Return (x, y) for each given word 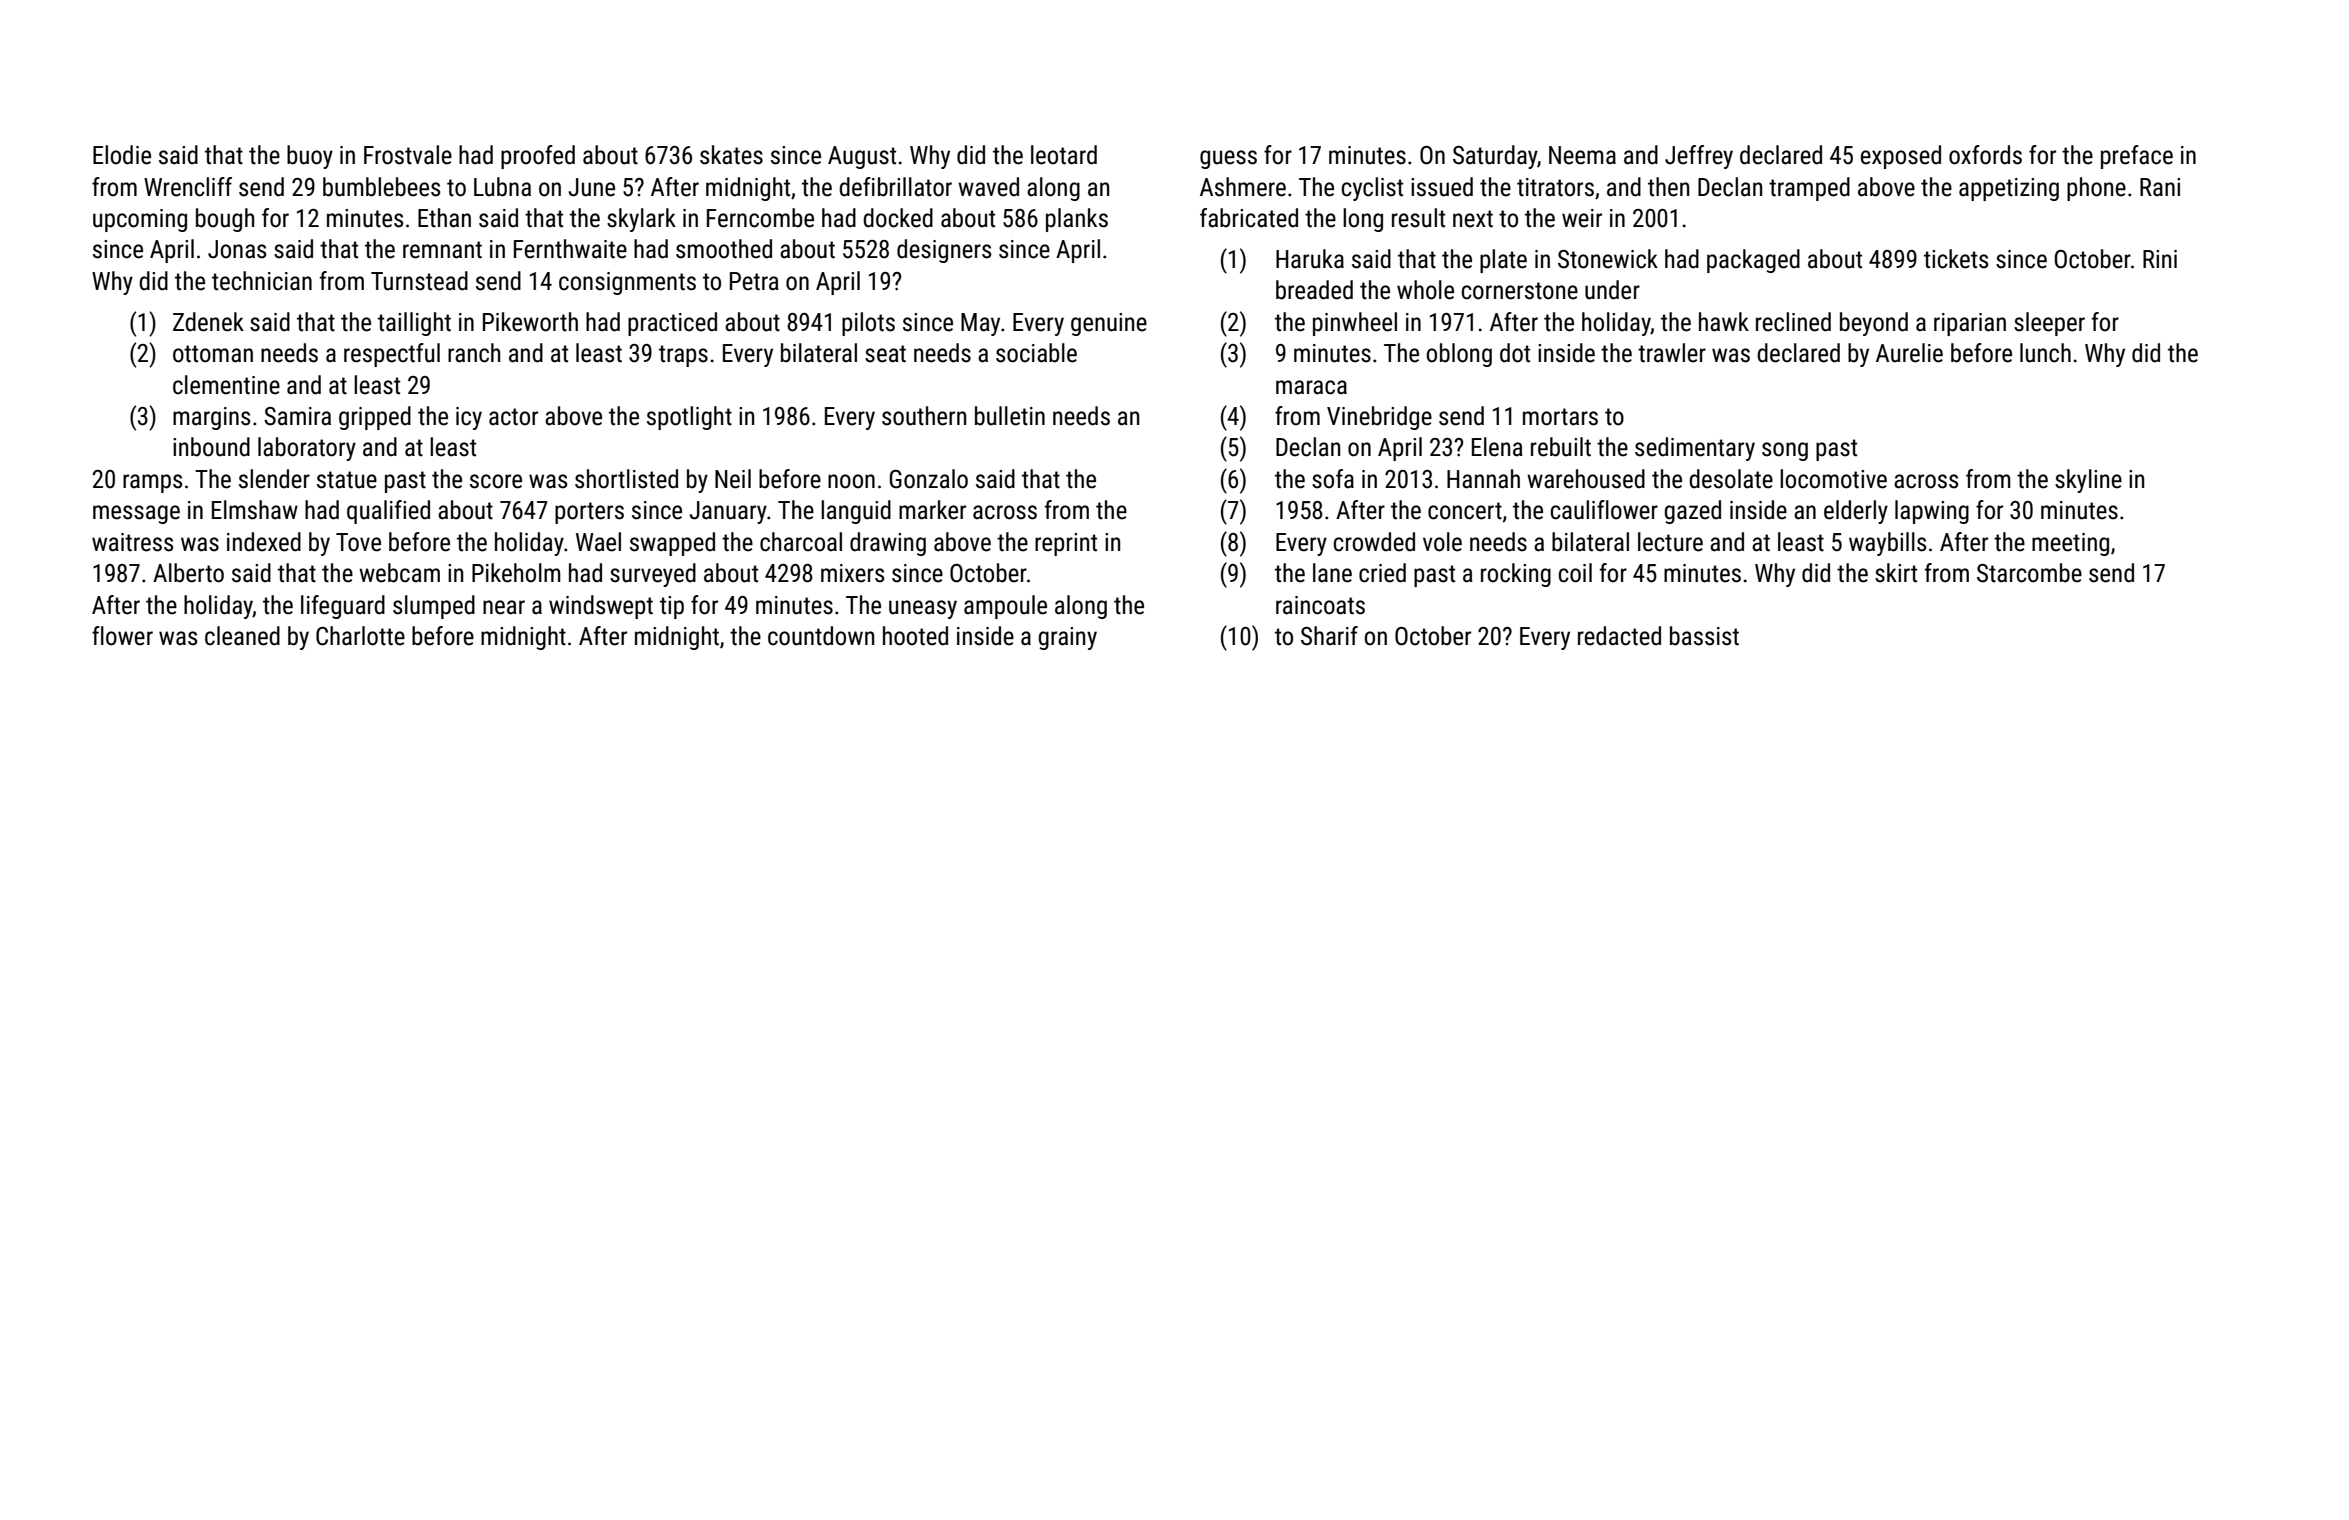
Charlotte (360, 636)
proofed (538, 157)
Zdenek (208, 322)
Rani (2160, 187)
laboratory (307, 449)
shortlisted (626, 479)
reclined (1793, 322)
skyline (2088, 481)
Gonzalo (928, 479)
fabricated (1249, 218)
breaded (1314, 290)
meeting (2070, 544)
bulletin (1010, 416)
